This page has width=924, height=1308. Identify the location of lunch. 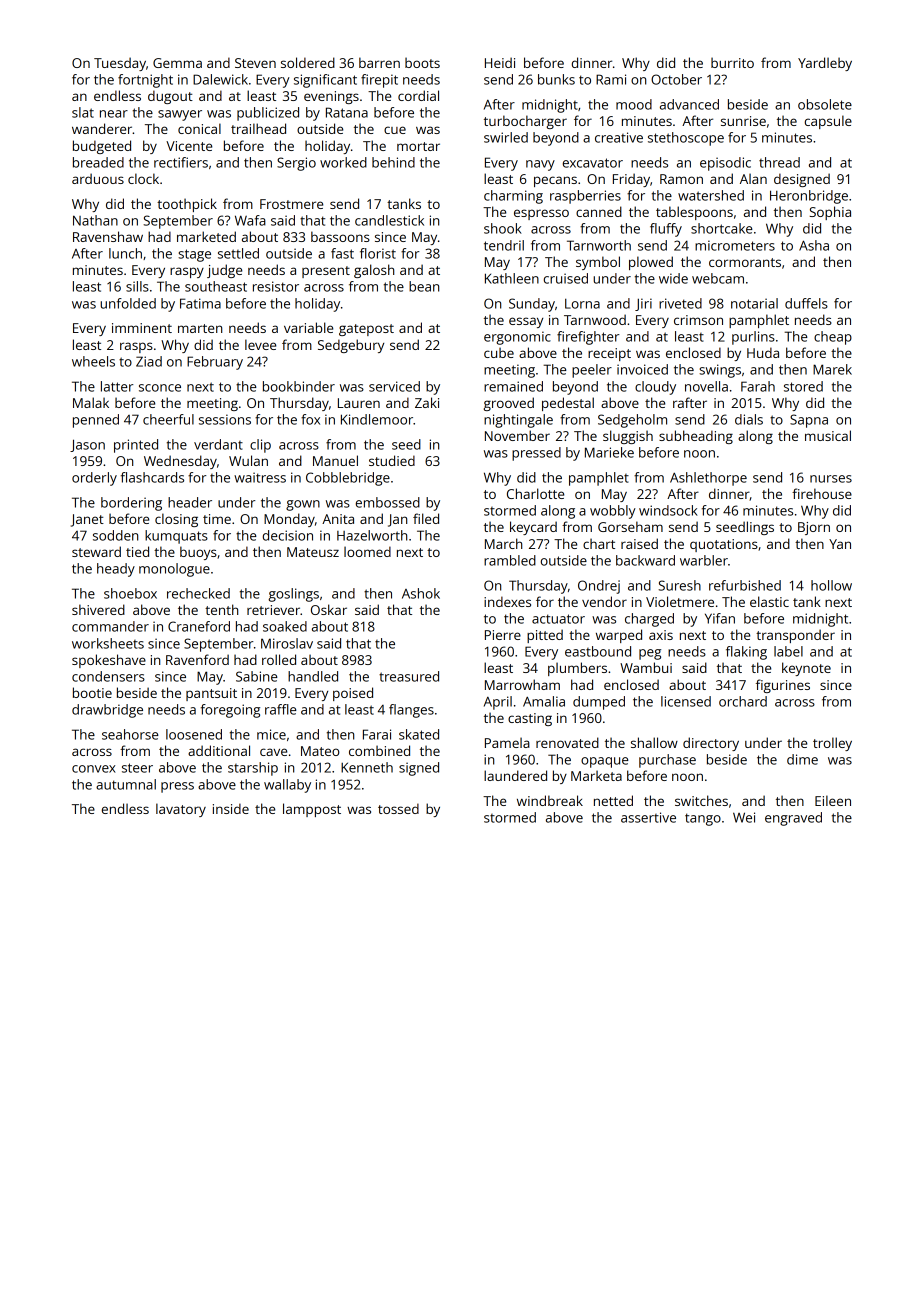
(125, 253).
